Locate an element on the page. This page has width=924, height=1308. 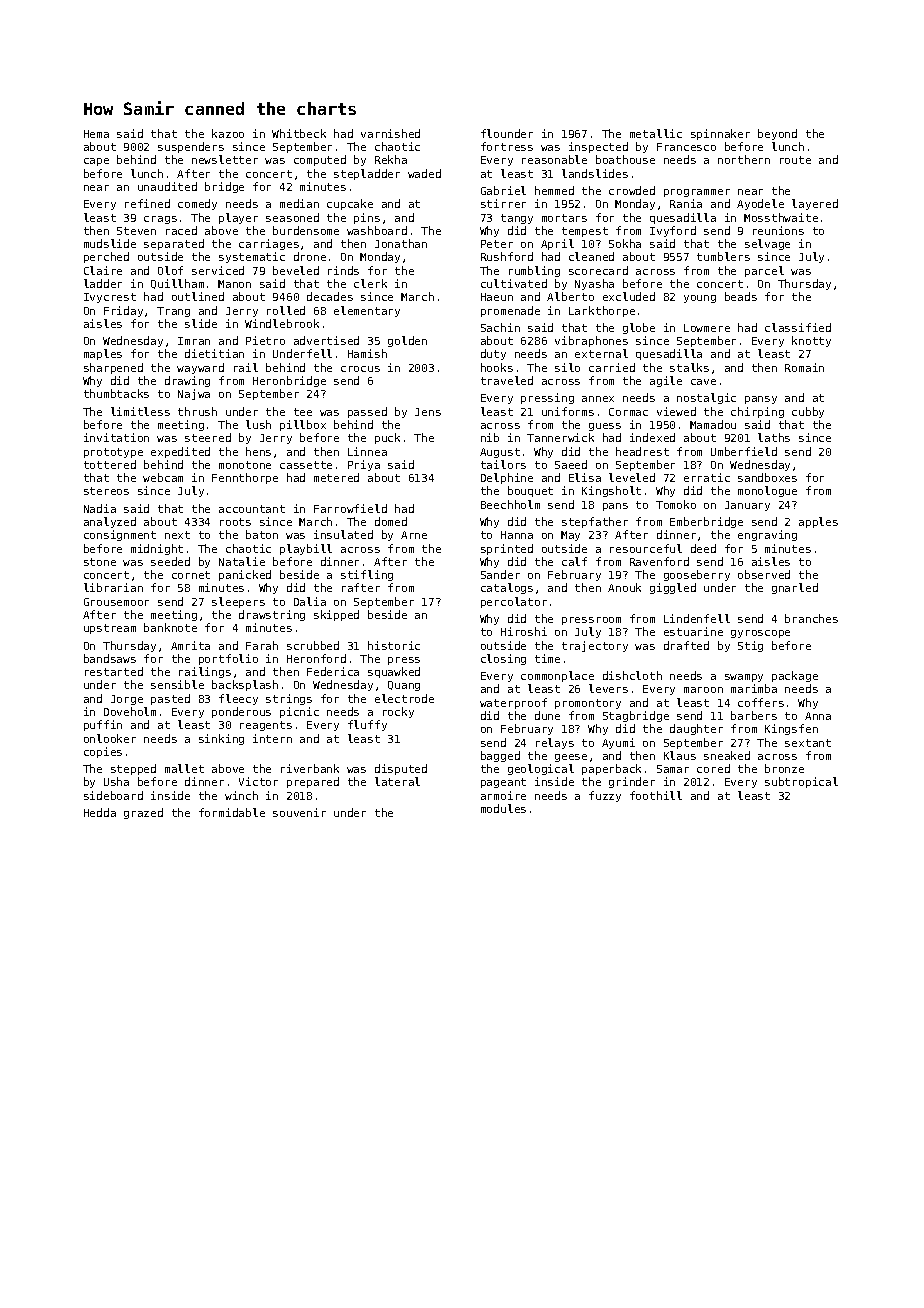
Peter is located at coordinates (497, 244).
